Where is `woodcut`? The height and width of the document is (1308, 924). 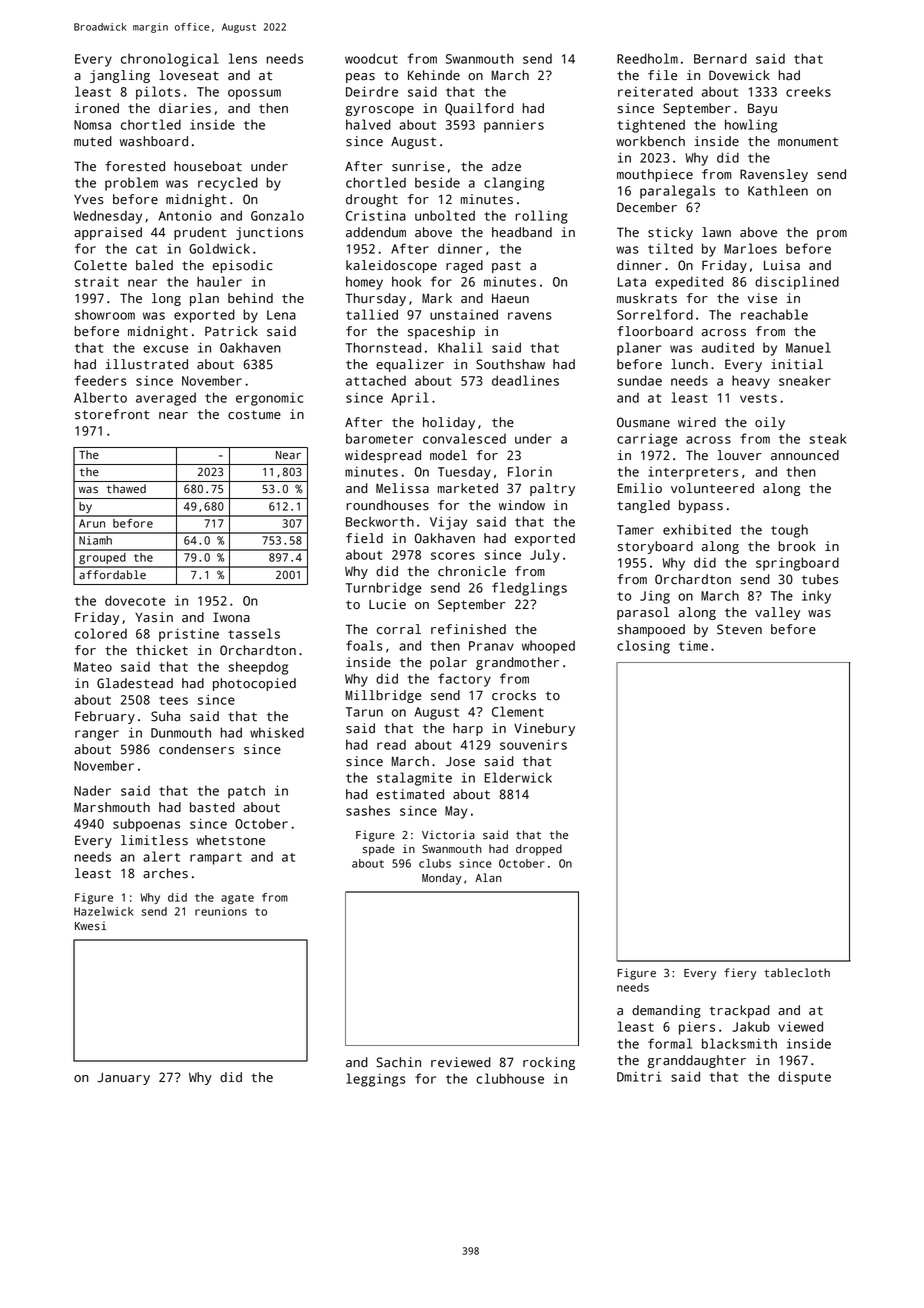 woodcut is located at coordinates (371, 58).
